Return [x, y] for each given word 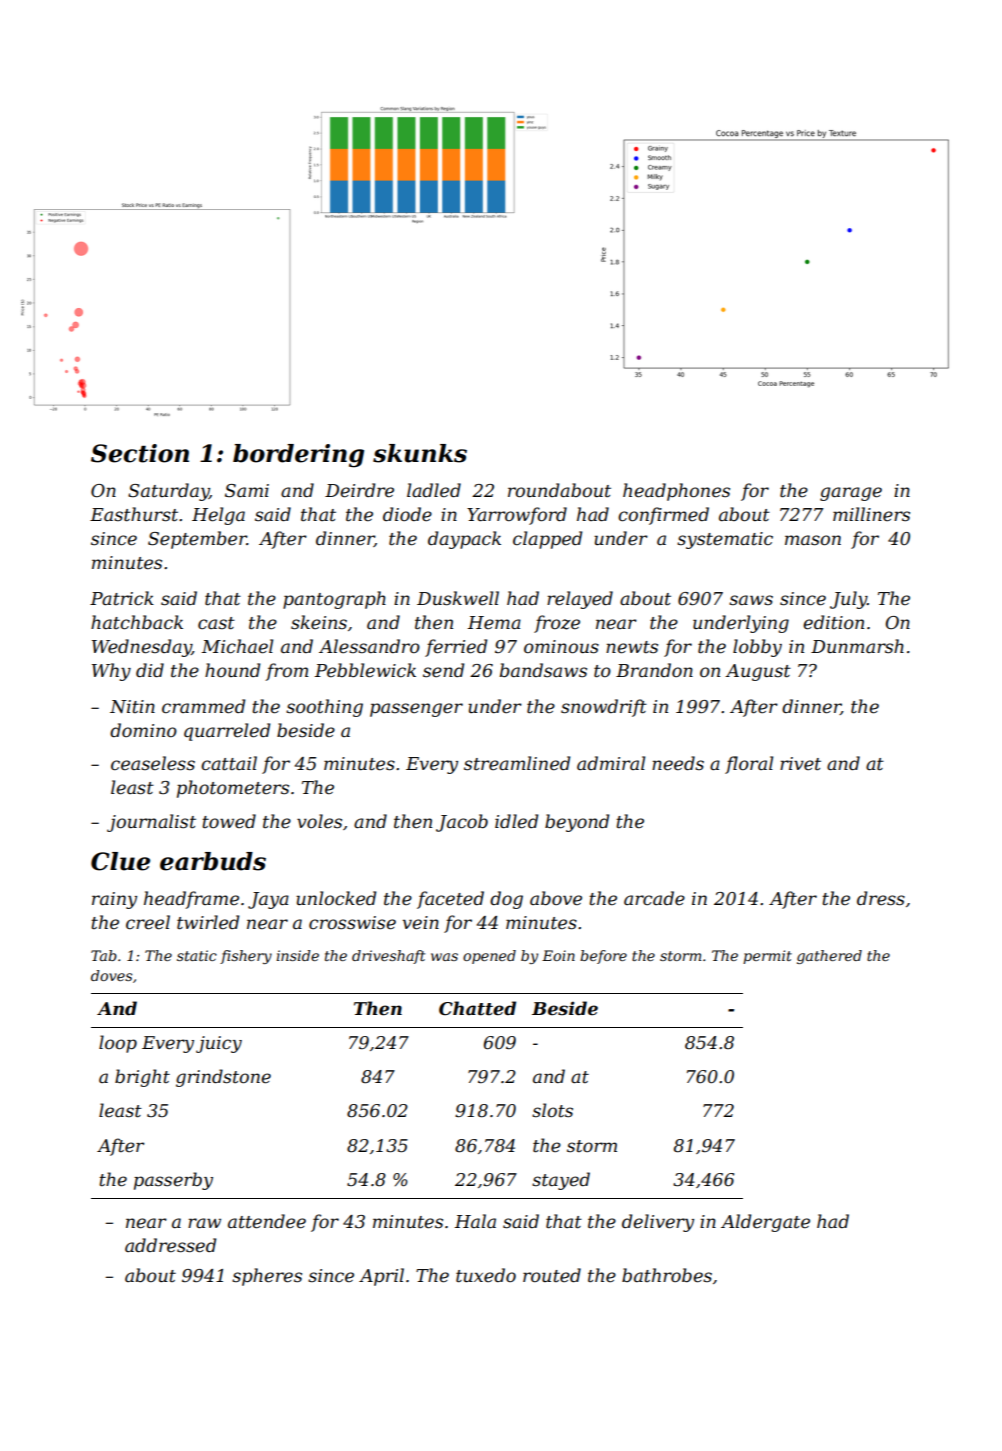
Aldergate [765, 1223]
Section [140, 453]
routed [552, 1275]
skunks [420, 453]
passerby [173, 1181]
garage [851, 494]
